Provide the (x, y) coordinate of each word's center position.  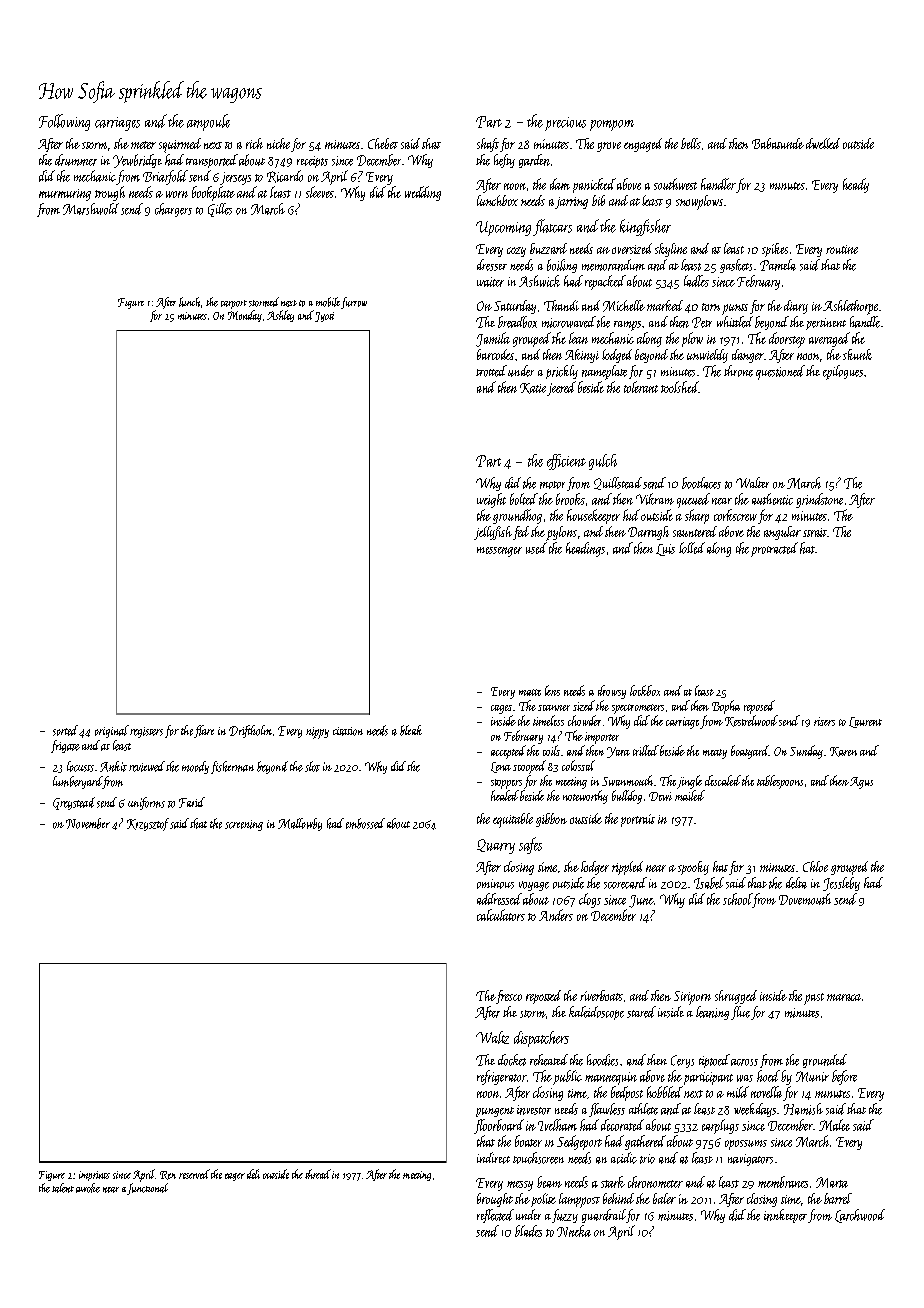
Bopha (726, 707)
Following (64, 122)
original (112, 731)
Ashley (280, 316)
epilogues (843, 372)
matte (530, 692)
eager (235, 1177)
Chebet (383, 143)
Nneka (574, 1231)
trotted (491, 371)
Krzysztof (148, 824)
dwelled (823, 143)
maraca (844, 997)
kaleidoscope (596, 1013)
